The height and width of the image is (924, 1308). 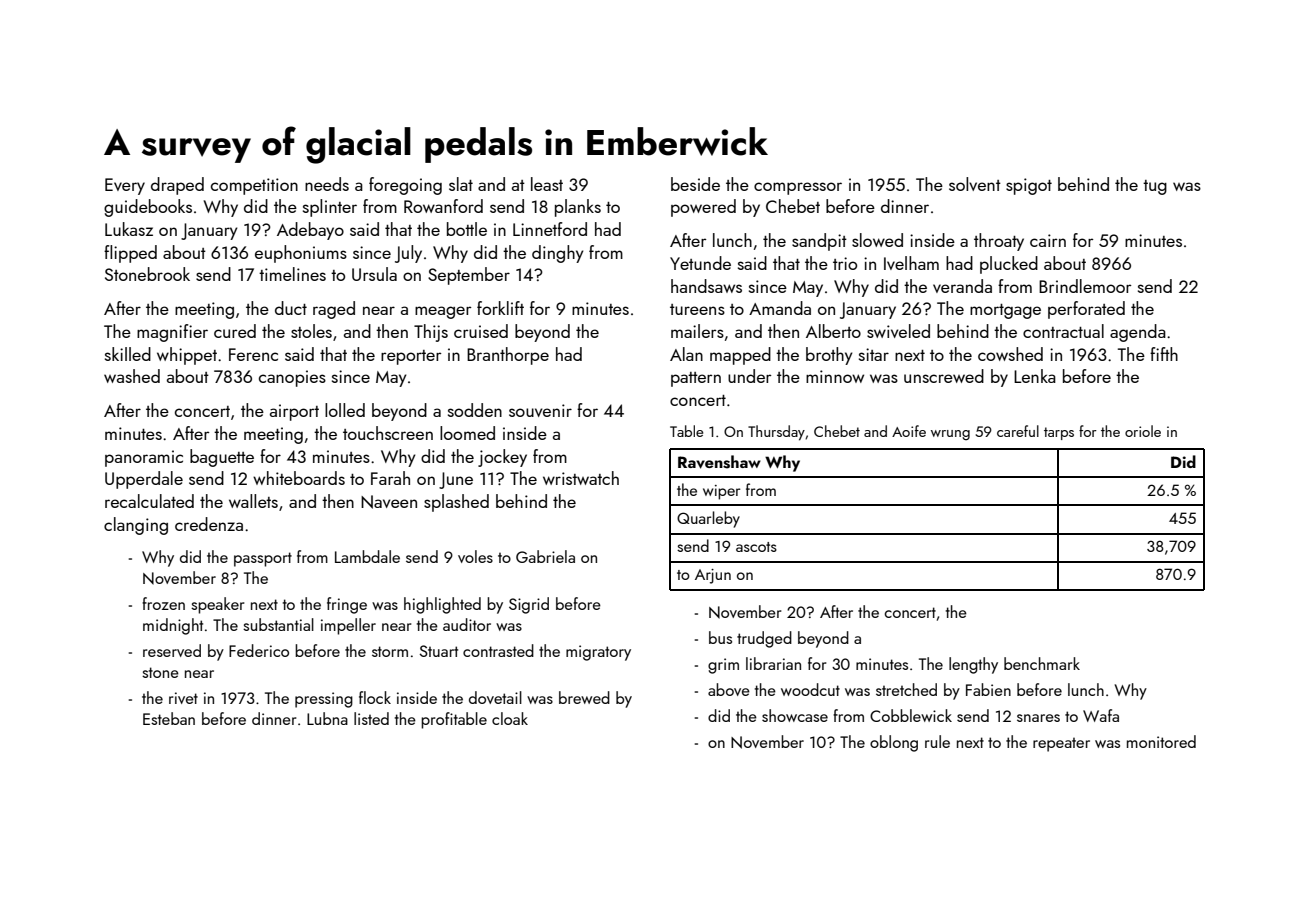 I want to click on sandpit, so click(x=819, y=242).
